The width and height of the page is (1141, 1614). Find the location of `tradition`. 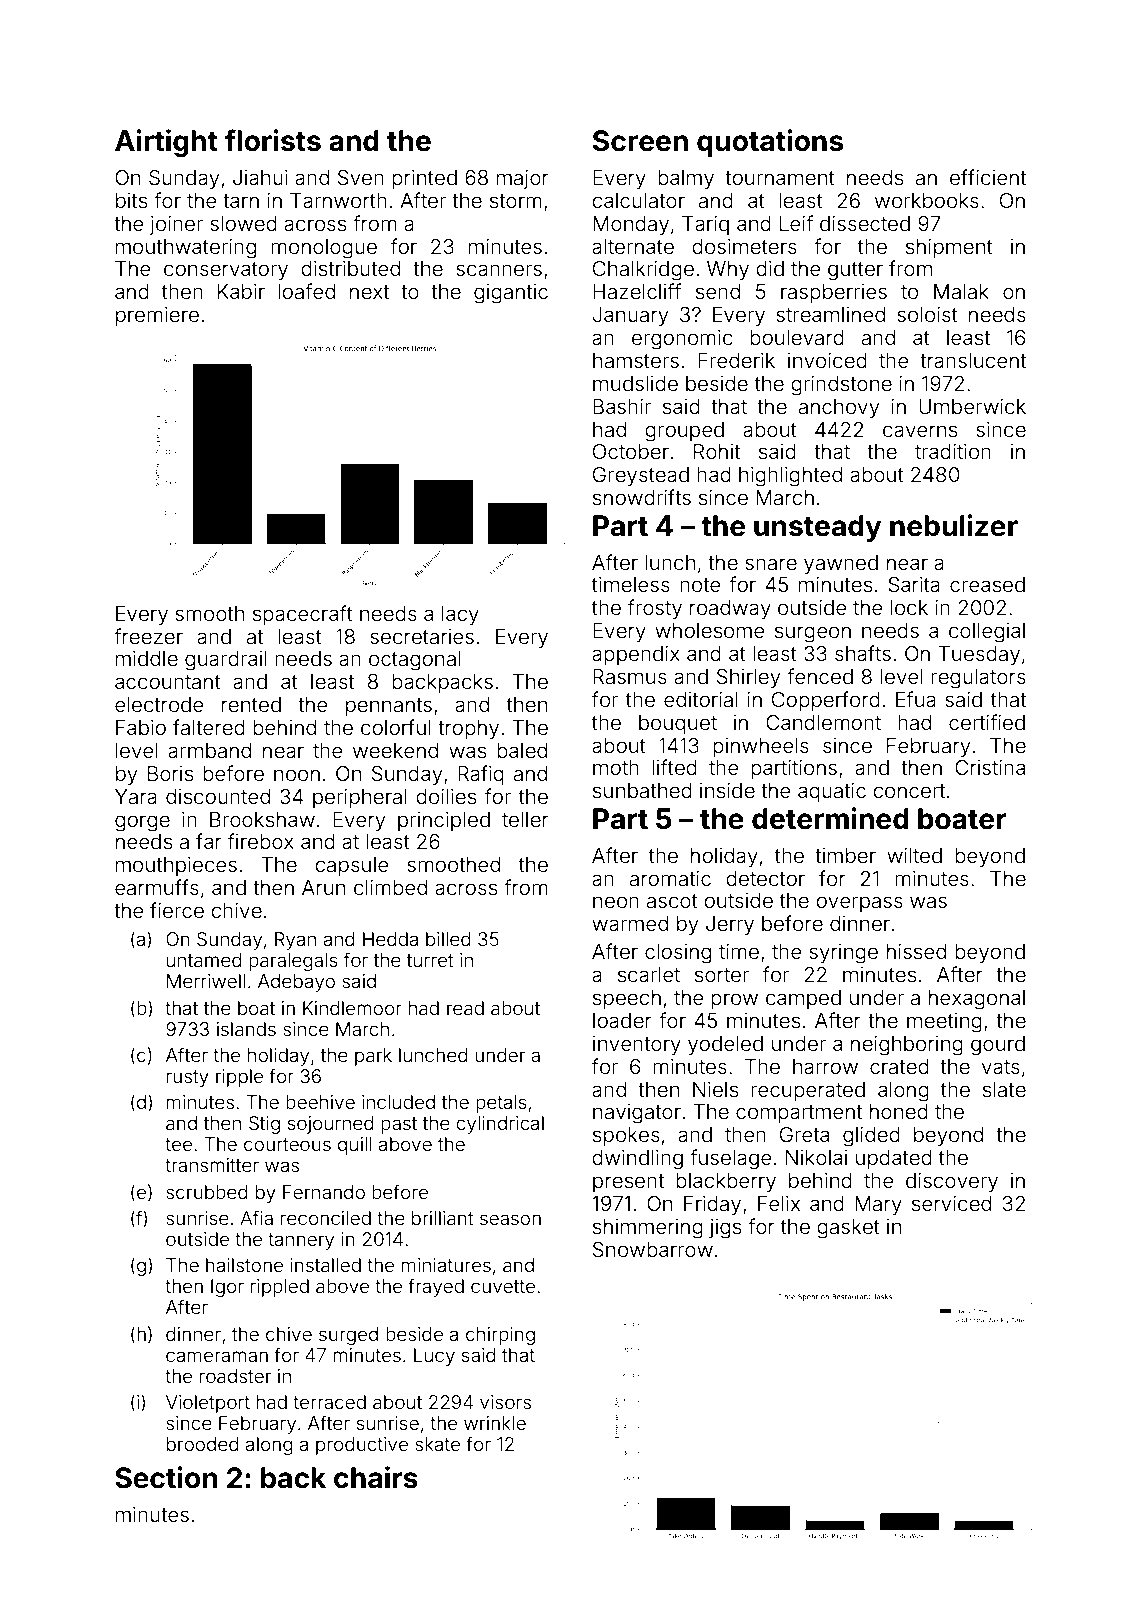

tradition is located at coordinates (953, 451).
